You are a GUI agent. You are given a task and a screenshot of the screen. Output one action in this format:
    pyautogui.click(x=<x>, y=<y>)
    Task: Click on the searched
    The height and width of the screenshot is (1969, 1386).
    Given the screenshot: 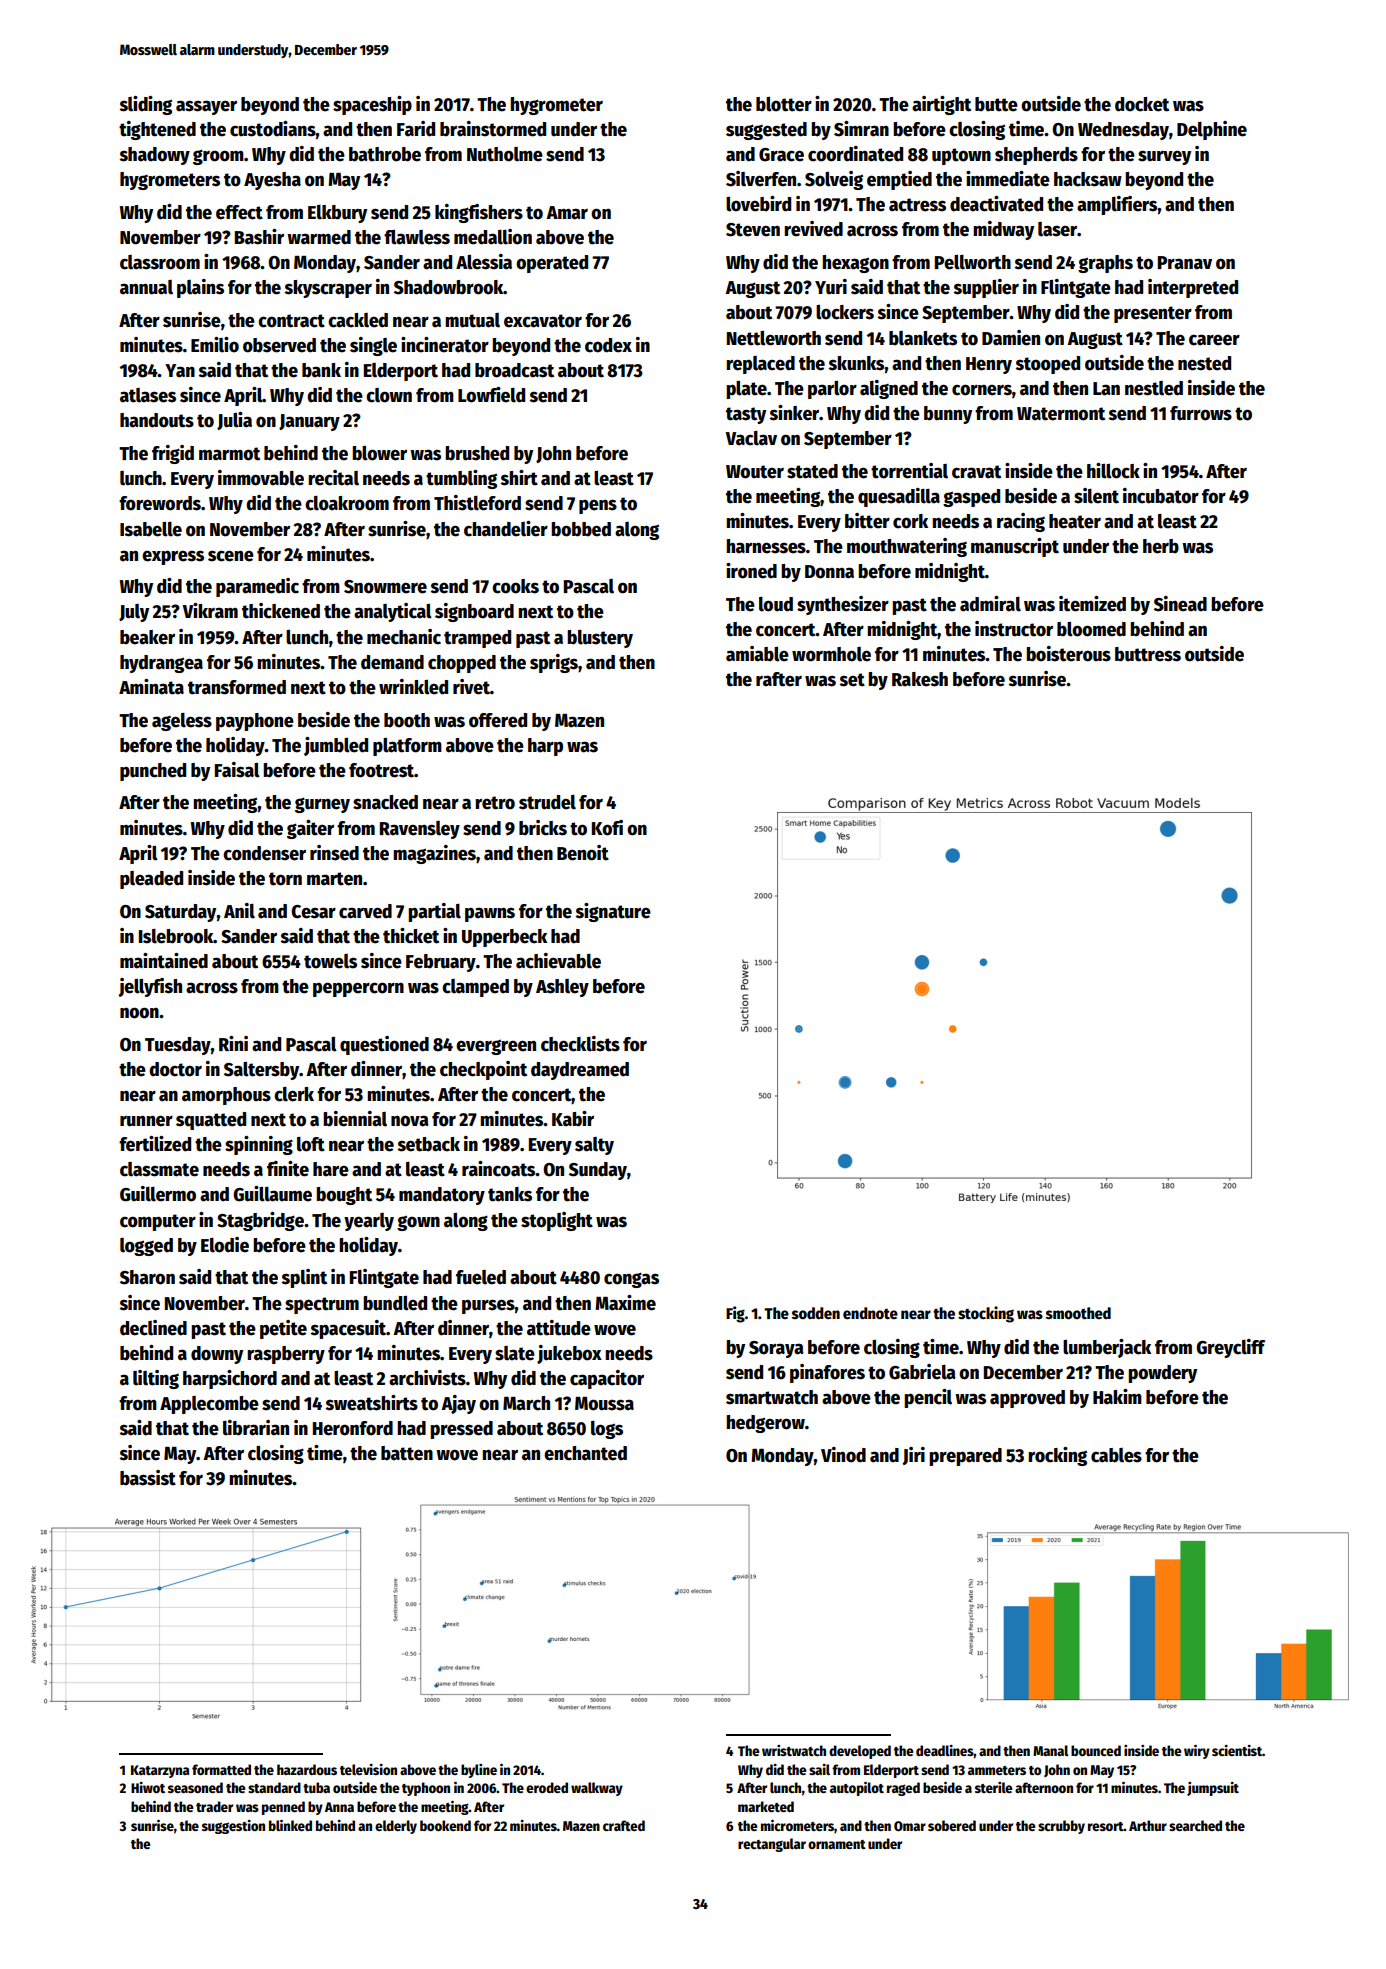 What is the action you would take?
    pyautogui.click(x=1195, y=1825)
